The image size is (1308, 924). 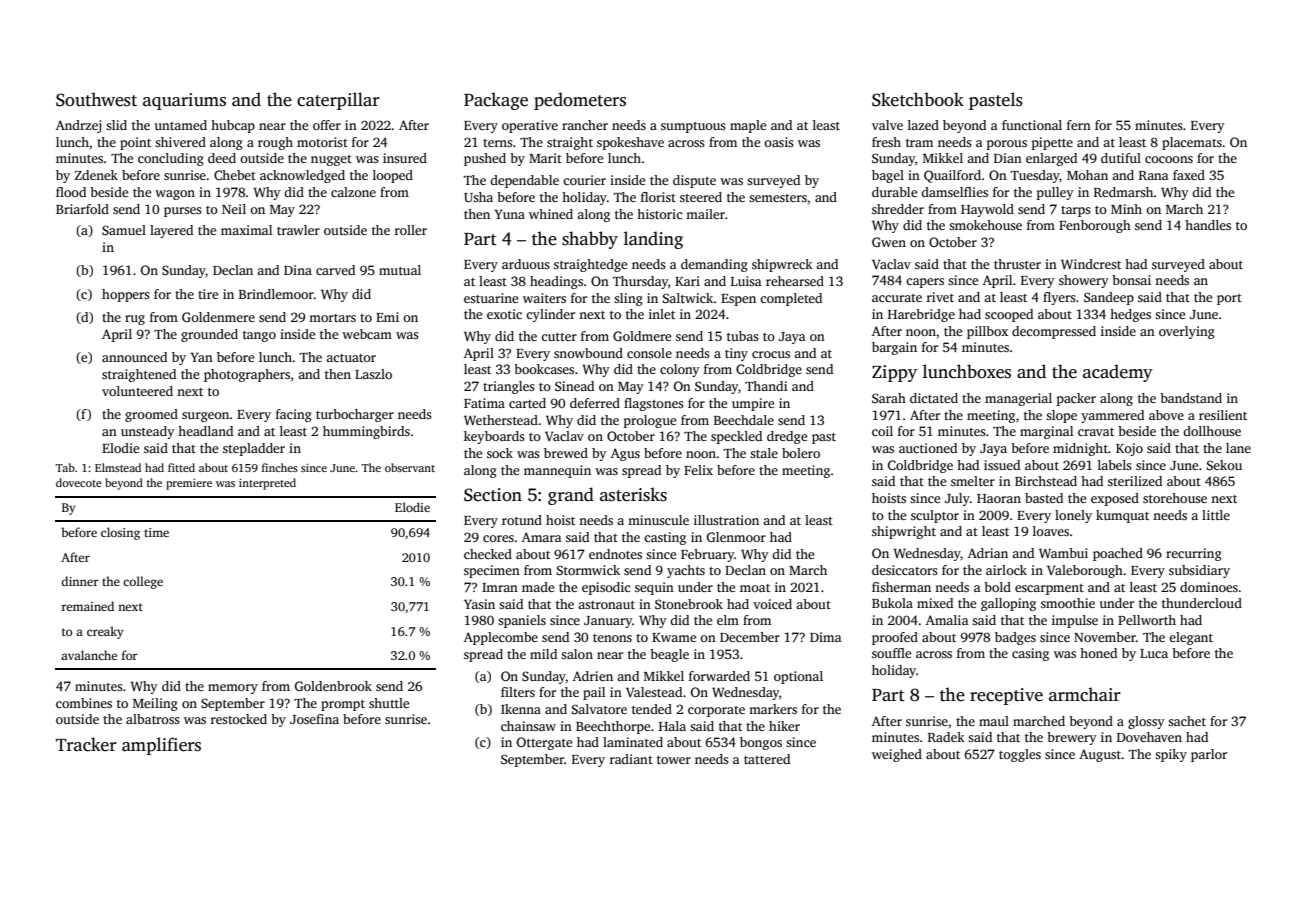 I want to click on memory, so click(x=233, y=689).
